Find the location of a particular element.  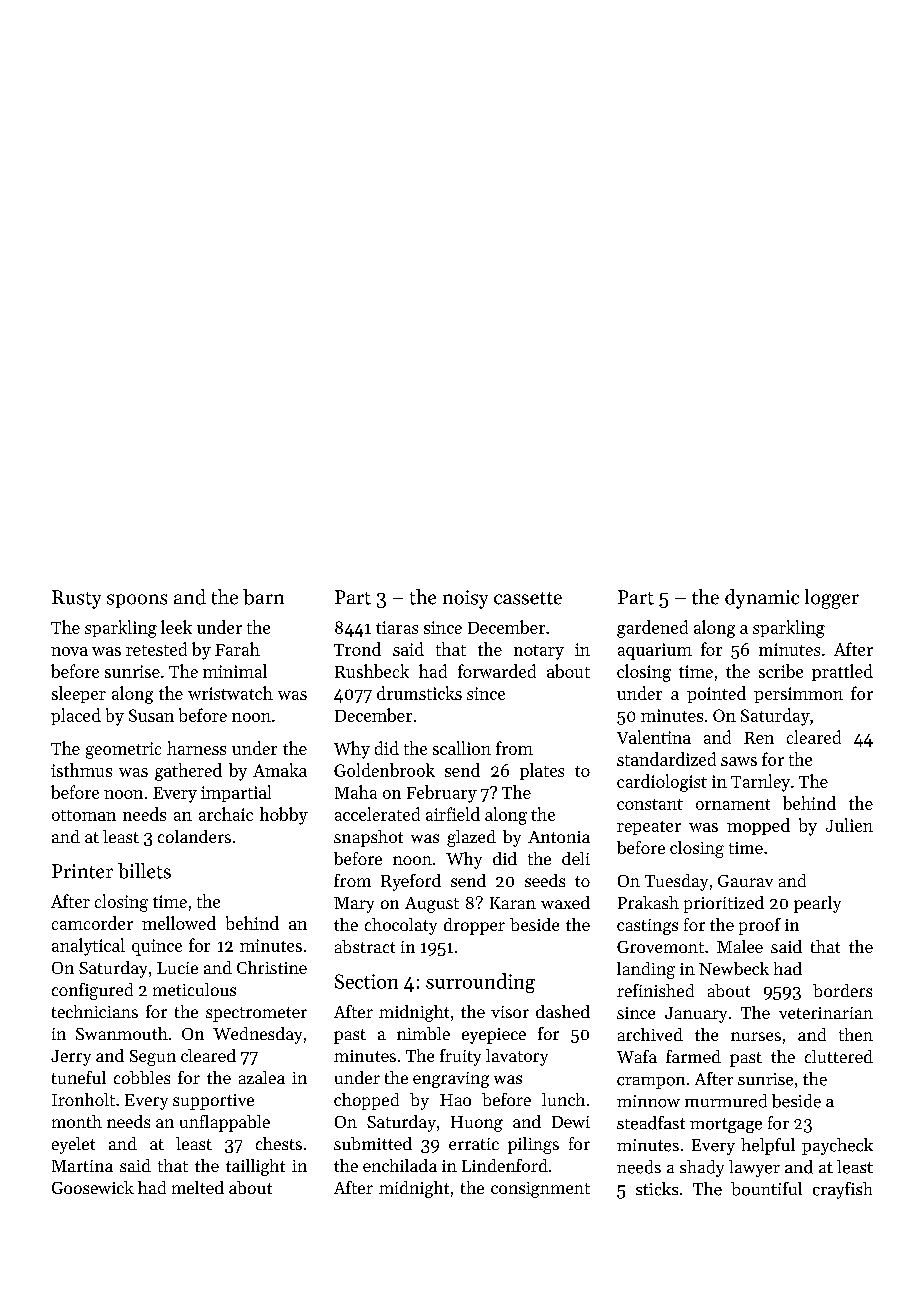

Goosewick is located at coordinates (93, 1187).
